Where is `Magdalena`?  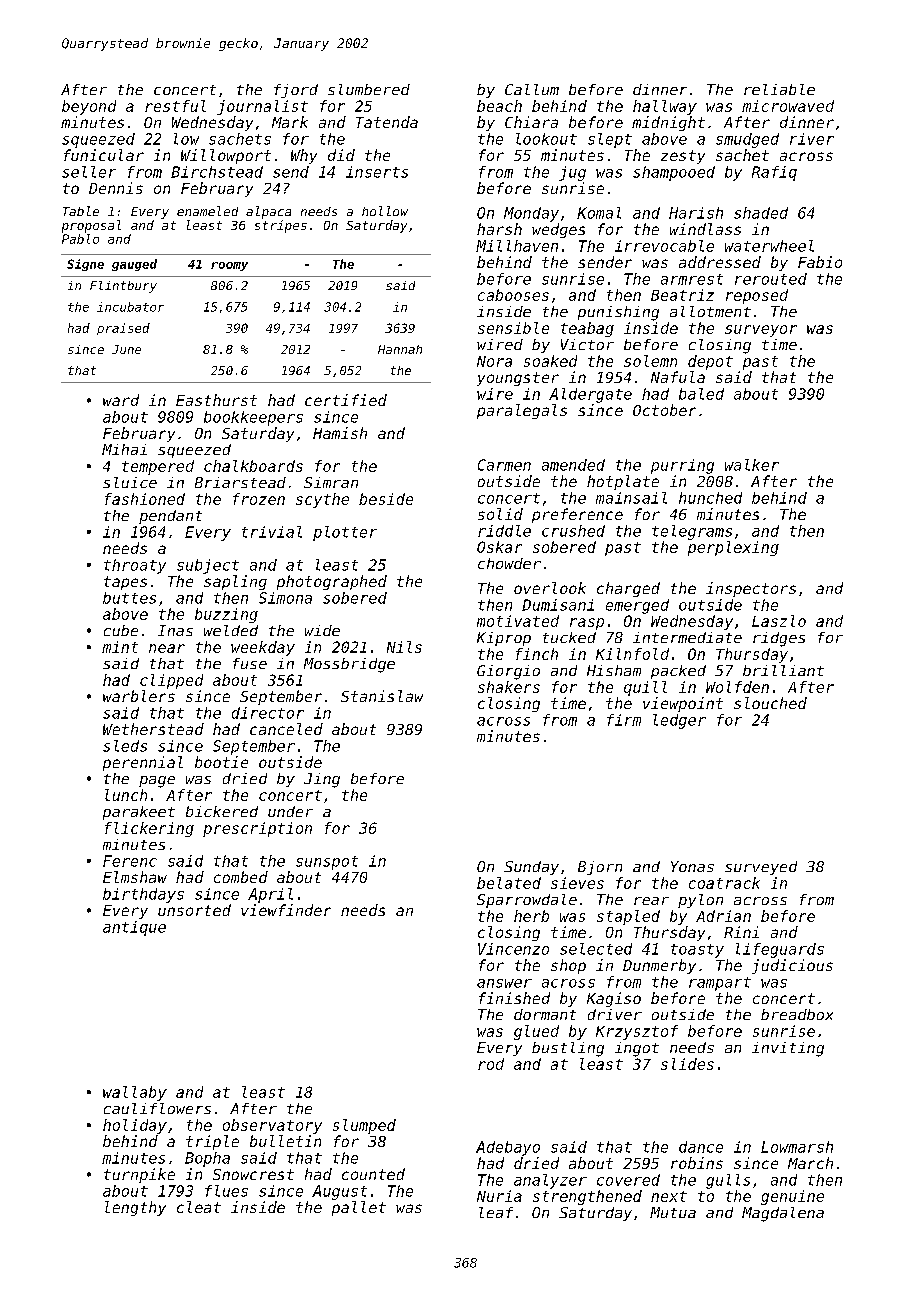
Magdalena is located at coordinates (783, 1214).
